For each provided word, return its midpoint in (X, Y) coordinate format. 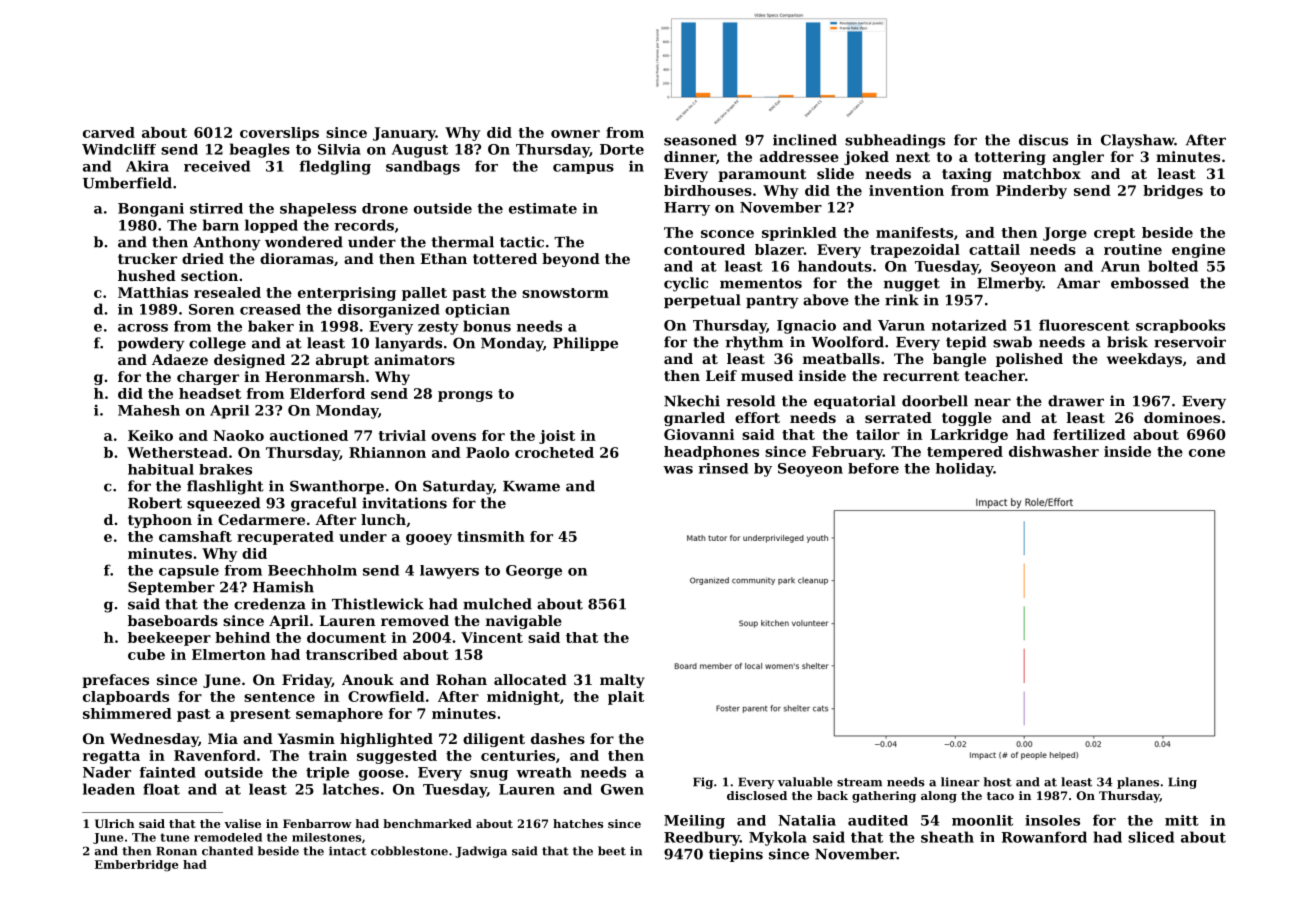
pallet (424, 294)
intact (348, 851)
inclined (805, 140)
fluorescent (1084, 325)
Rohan (461, 679)
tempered (965, 453)
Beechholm (312, 570)
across (143, 328)
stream (859, 782)
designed (249, 361)
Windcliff (119, 149)
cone (1207, 453)
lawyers (449, 572)
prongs (465, 396)
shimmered (127, 713)
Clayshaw (1137, 141)
